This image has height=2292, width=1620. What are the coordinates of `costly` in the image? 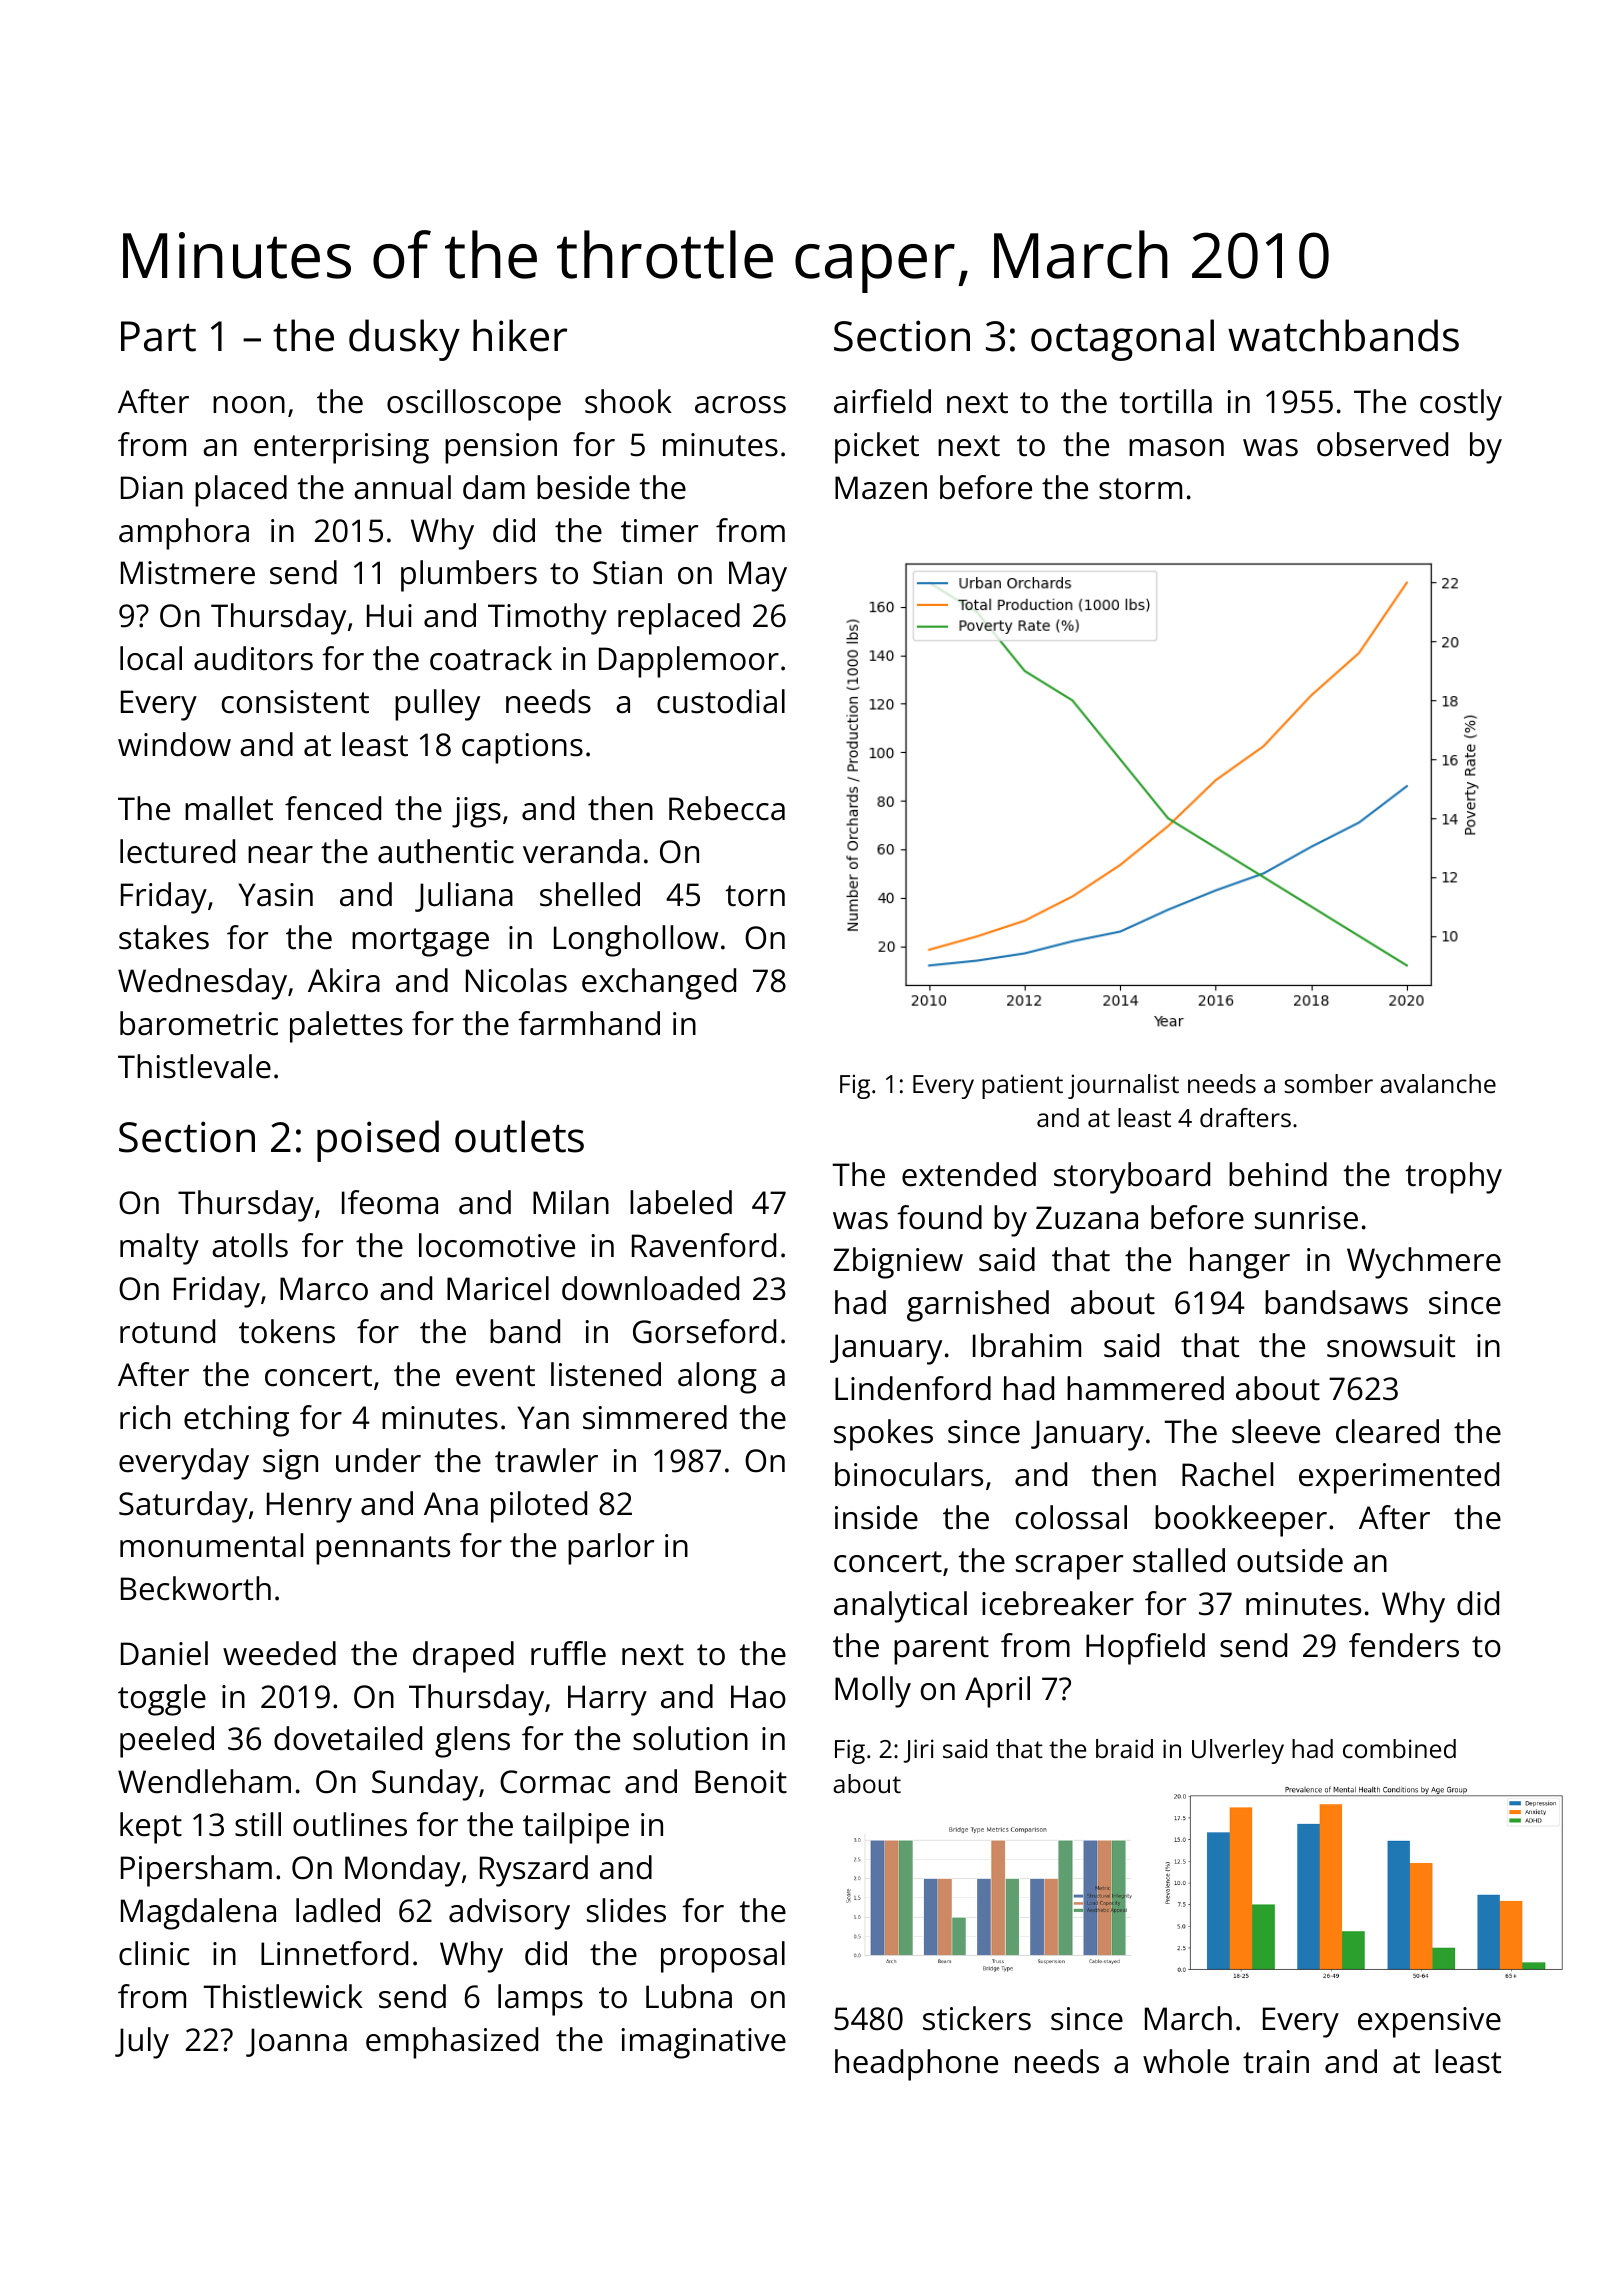 It's located at (1461, 405).
